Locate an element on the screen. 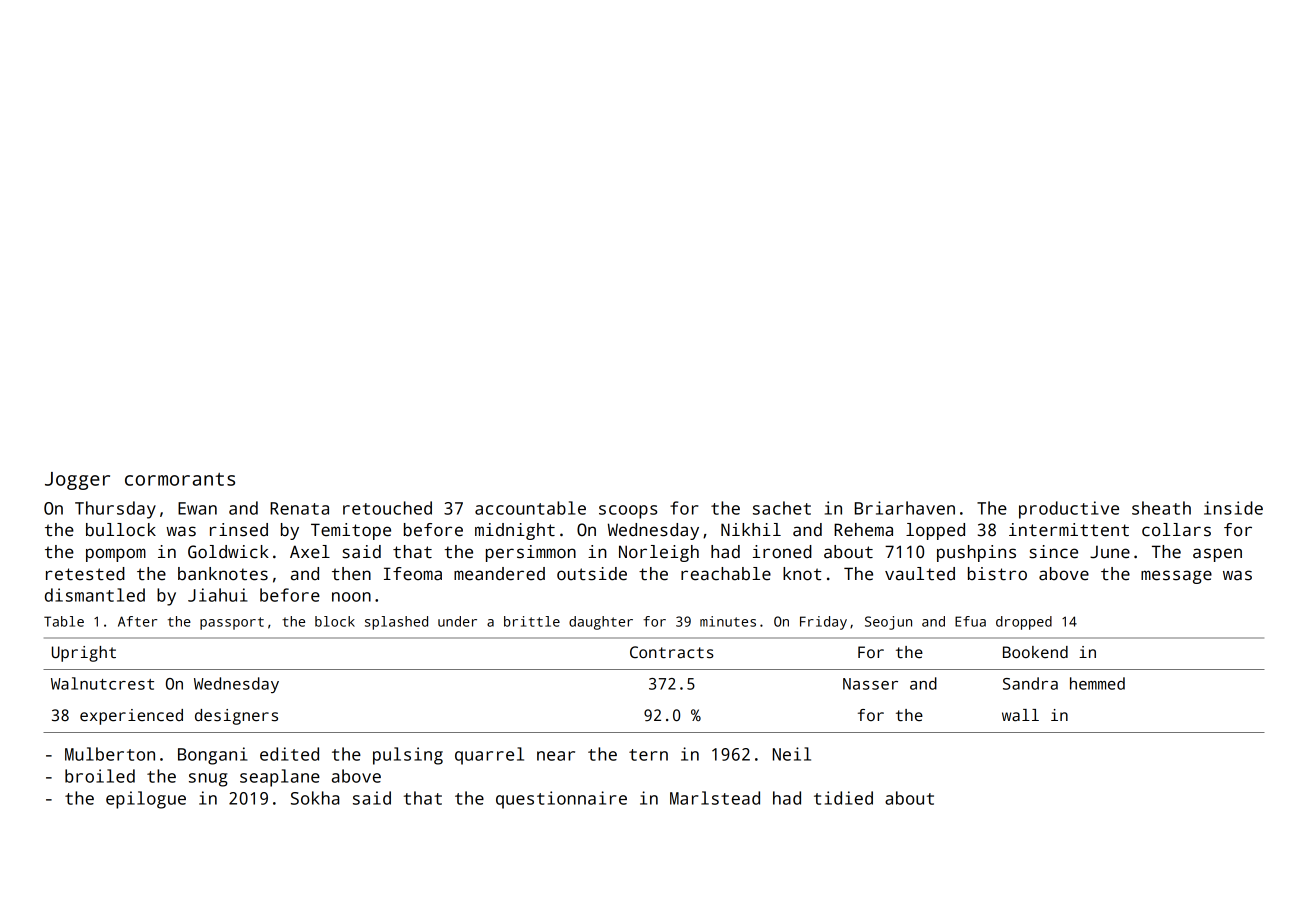  sachet is located at coordinates (782, 508).
